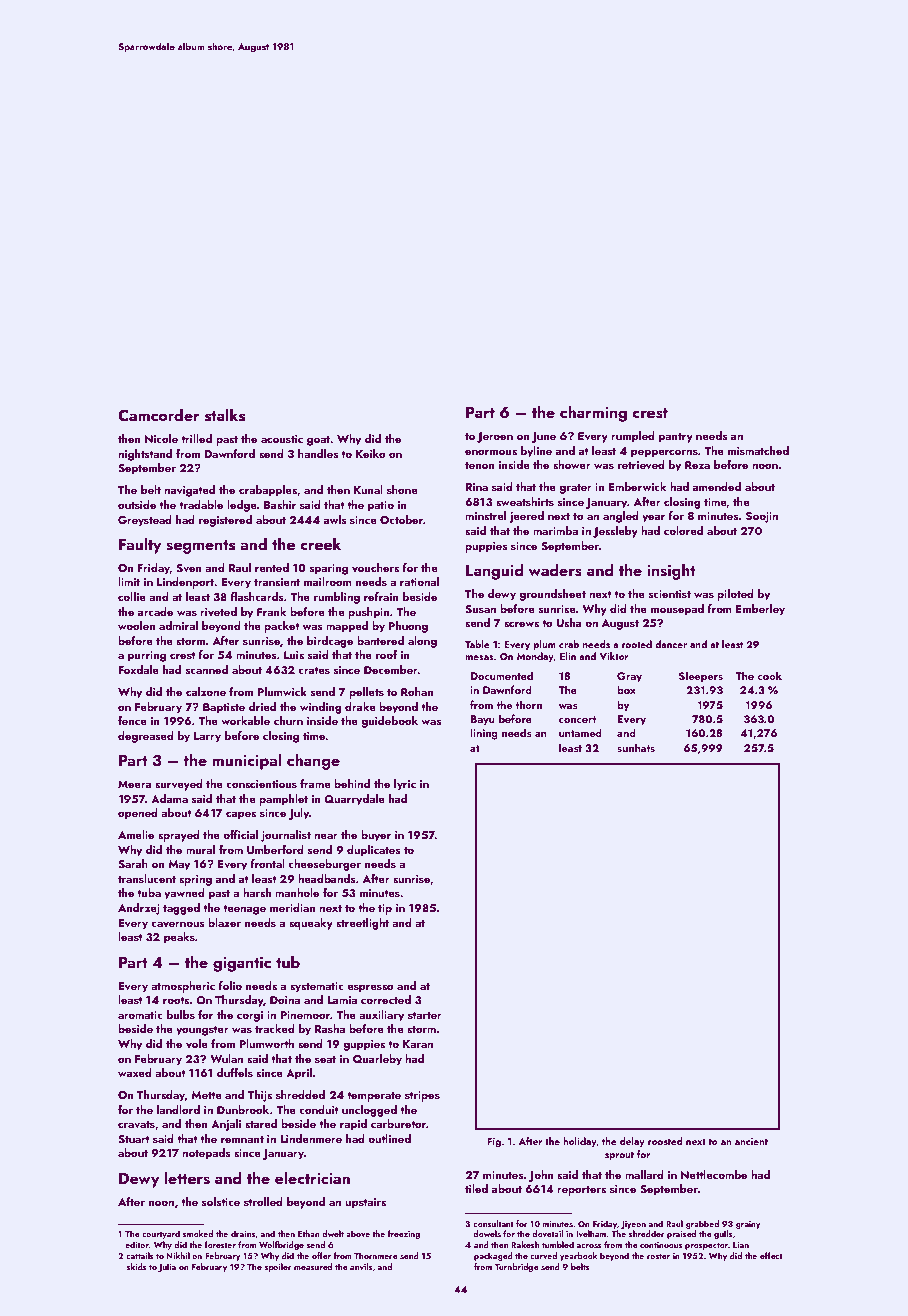 Image resolution: width=908 pixels, height=1316 pixels. Describe the element at coordinates (135, 784) in the screenshot. I see `Meera` at that location.
